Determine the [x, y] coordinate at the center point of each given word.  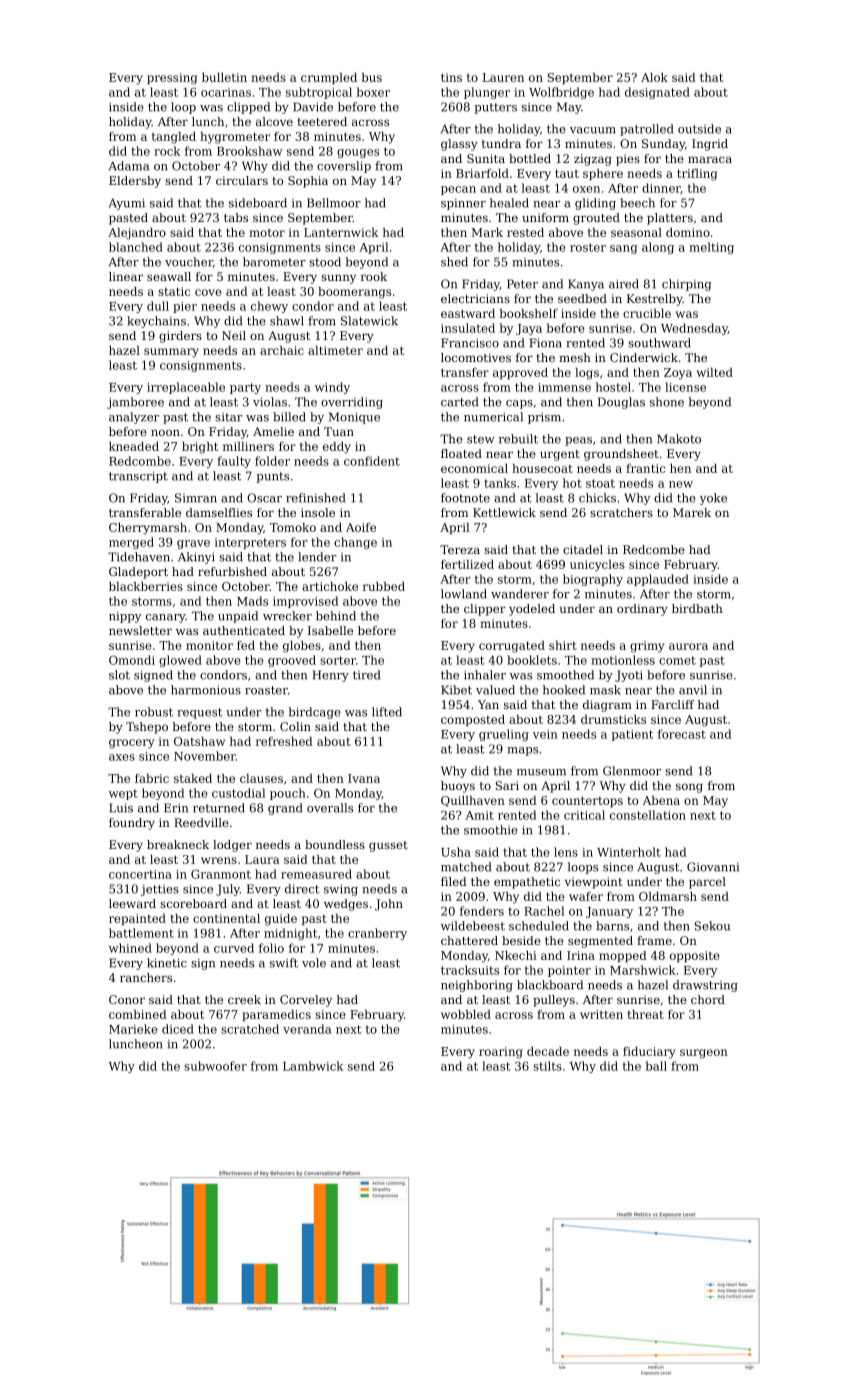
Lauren [503, 77]
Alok [654, 77]
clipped [248, 108]
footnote [465, 498]
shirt [563, 645]
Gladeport [138, 573]
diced [178, 1029]
